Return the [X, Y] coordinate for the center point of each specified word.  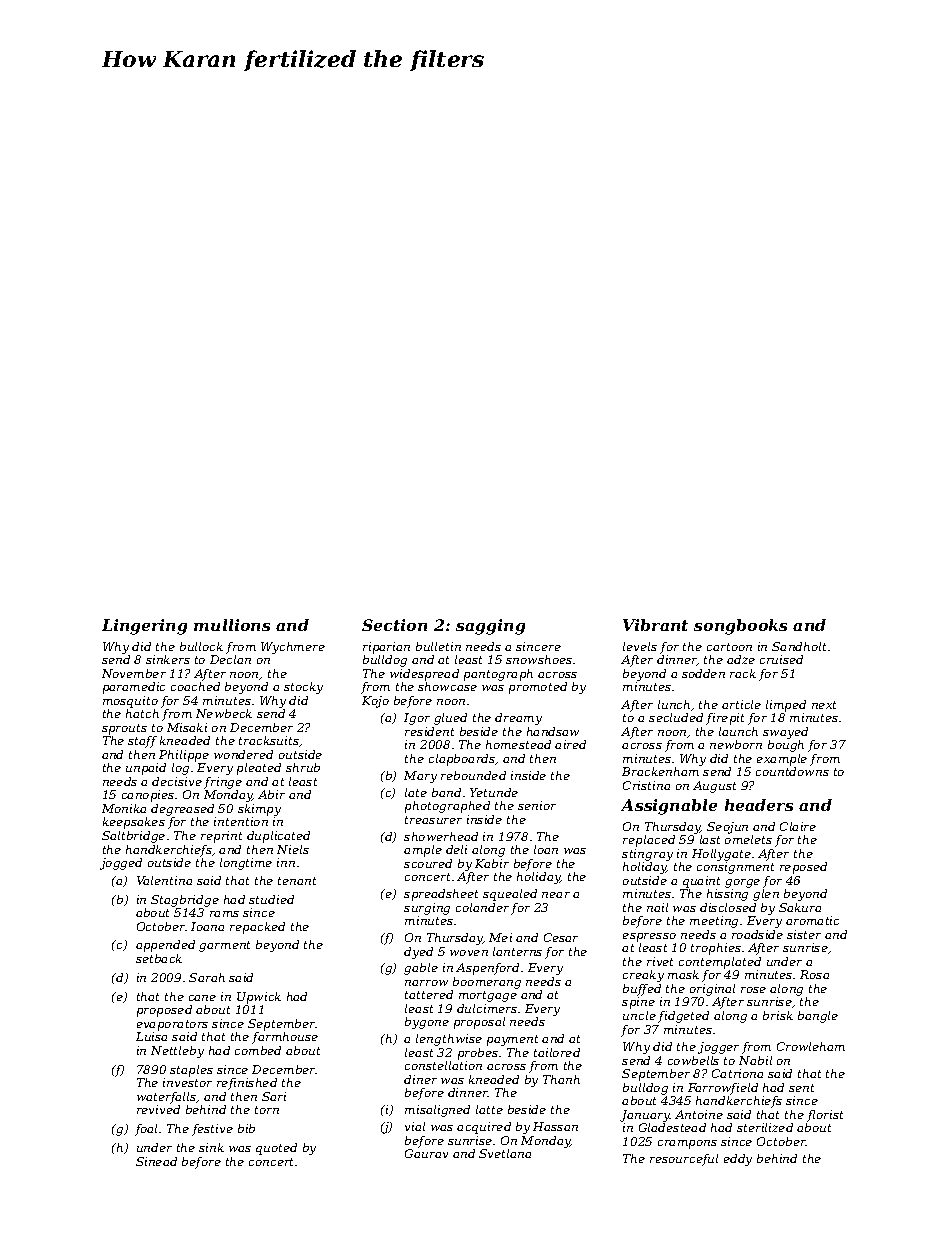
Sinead [156, 1161]
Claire [798, 826]
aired [570, 744]
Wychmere [293, 648]
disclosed [728, 907]
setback [159, 958]
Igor [417, 719]
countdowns [792, 771]
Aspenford [487, 969]
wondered [243, 754]
